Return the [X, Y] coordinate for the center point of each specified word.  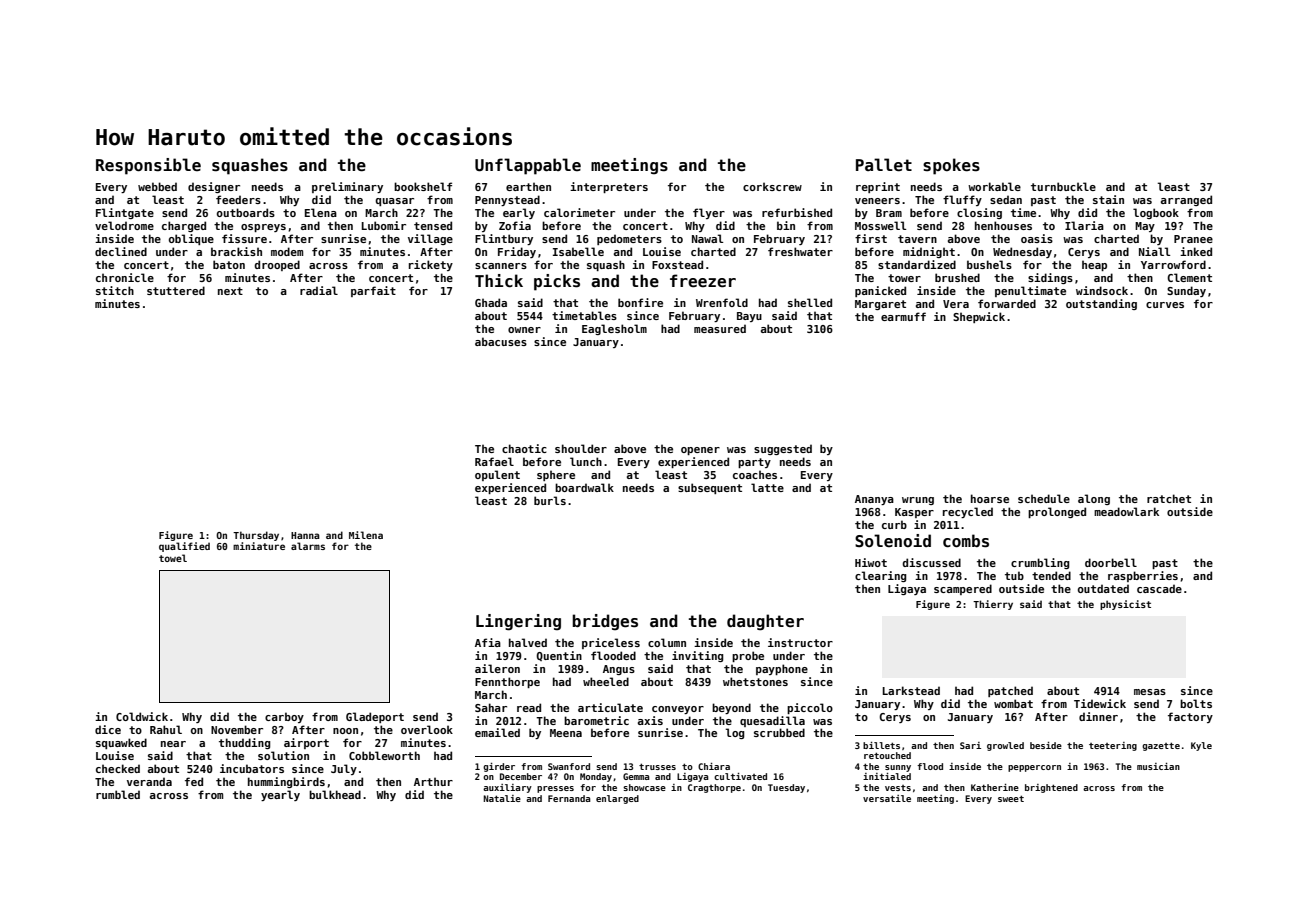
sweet [1011, 798]
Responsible [148, 166]
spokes [951, 166]
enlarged [617, 799]
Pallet [884, 165]
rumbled [118, 794]
